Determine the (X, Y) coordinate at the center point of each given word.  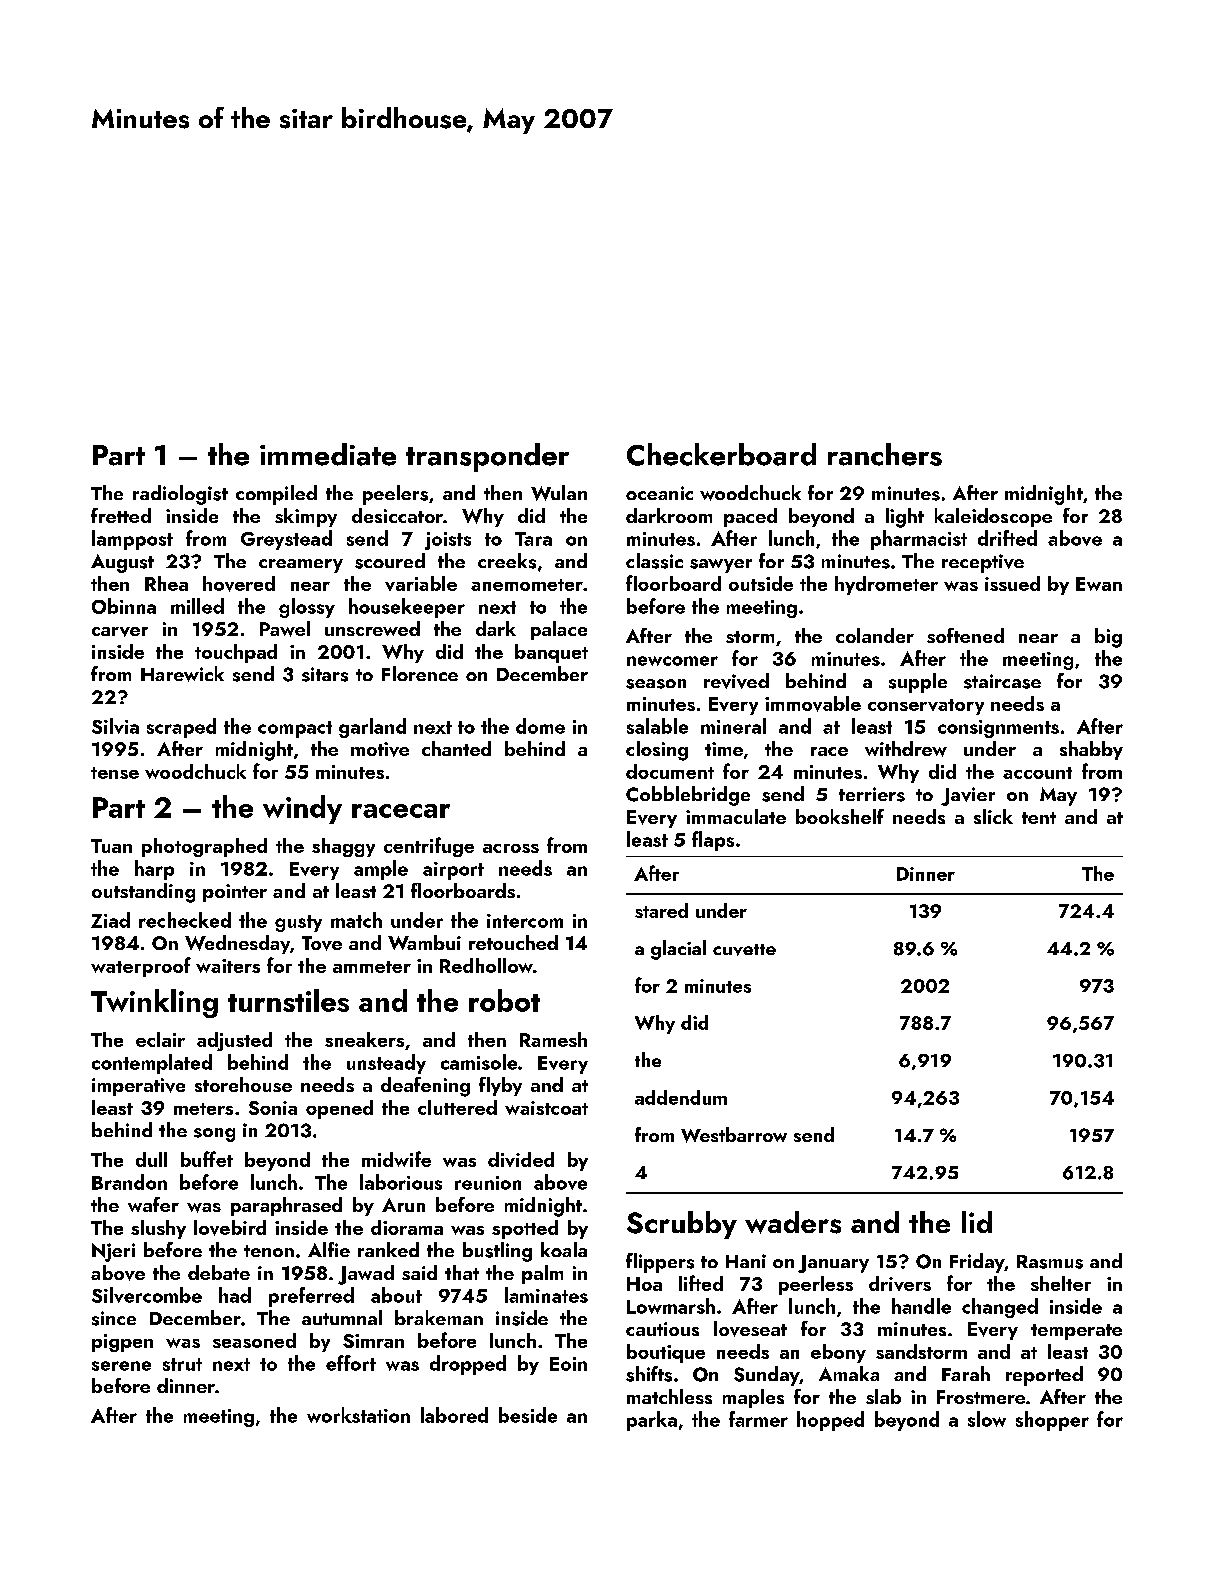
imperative (138, 1087)
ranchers (885, 454)
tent (1039, 818)
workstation (358, 1415)
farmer (758, 1419)
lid (977, 1222)
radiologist (180, 495)
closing (657, 751)
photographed (204, 847)
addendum (681, 1097)
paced (750, 517)
